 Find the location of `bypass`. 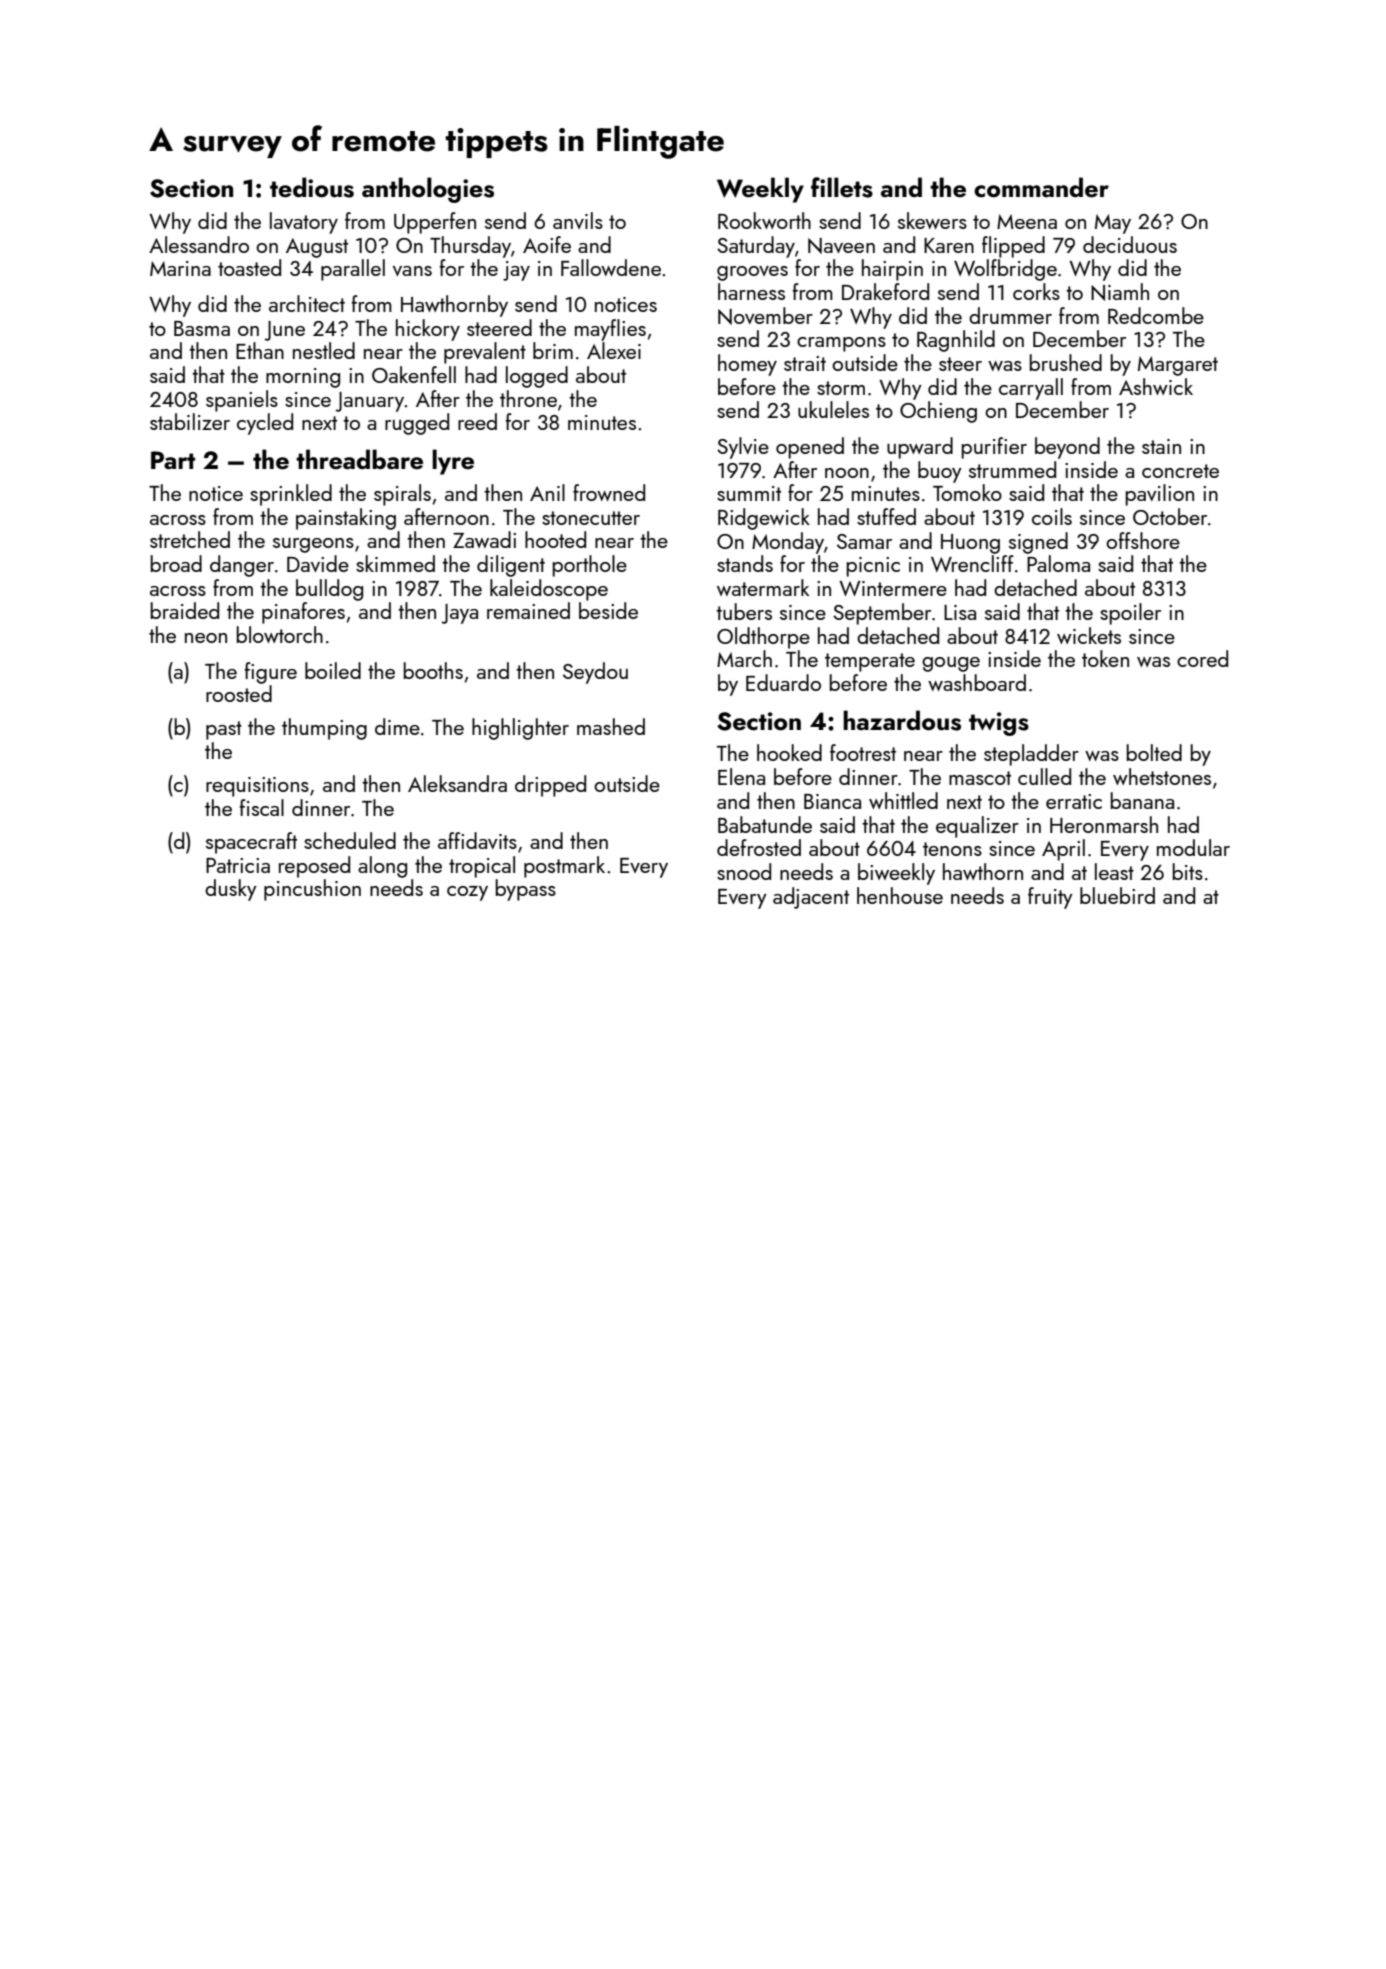

bypass is located at coordinates (525, 890).
